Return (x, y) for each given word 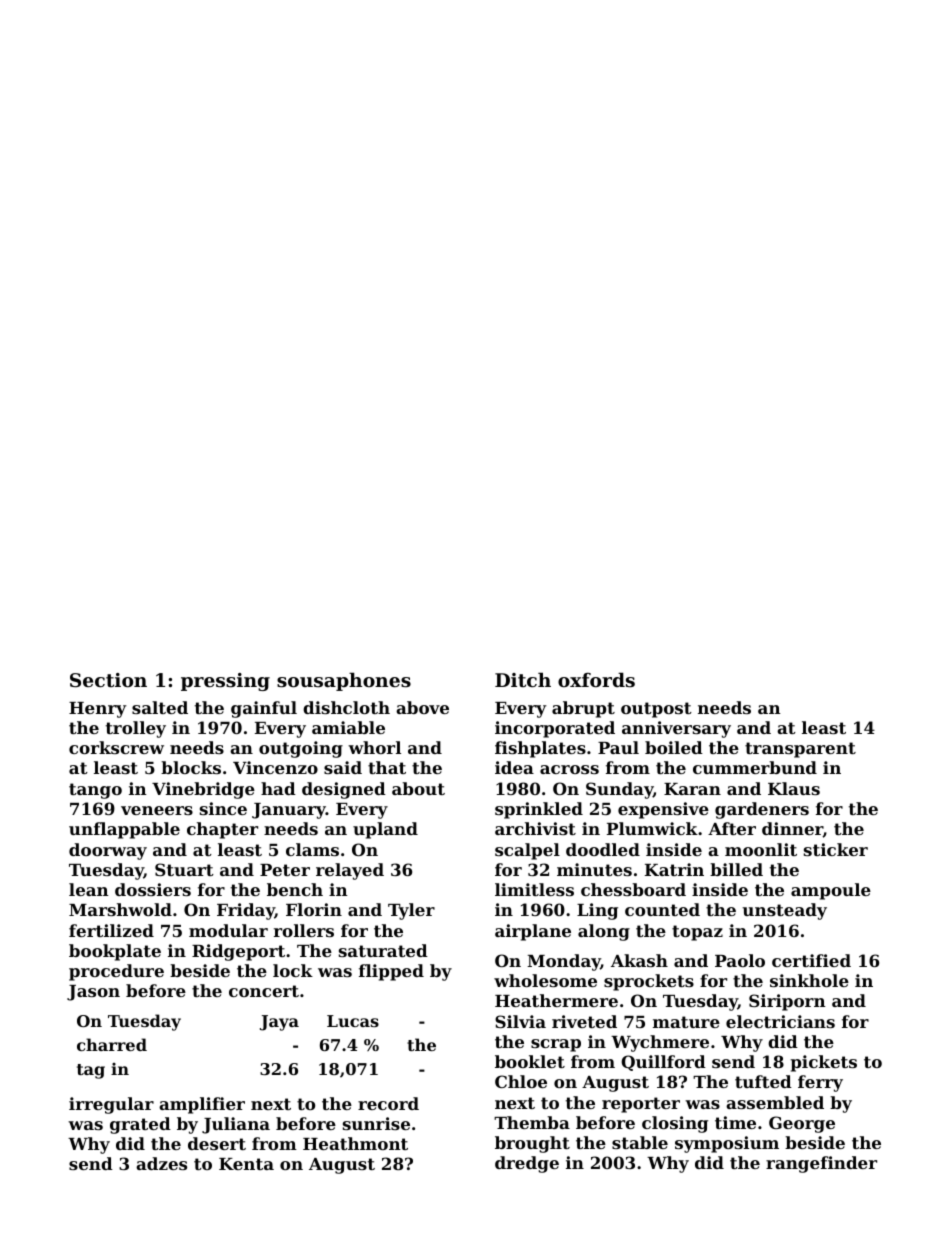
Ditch (523, 679)
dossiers (153, 889)
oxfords (596, 679)
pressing (225, 682)
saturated (383, 950)
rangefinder (821, 1164)
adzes (161, 1163)
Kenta (246, 1164)
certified (811, 960)
